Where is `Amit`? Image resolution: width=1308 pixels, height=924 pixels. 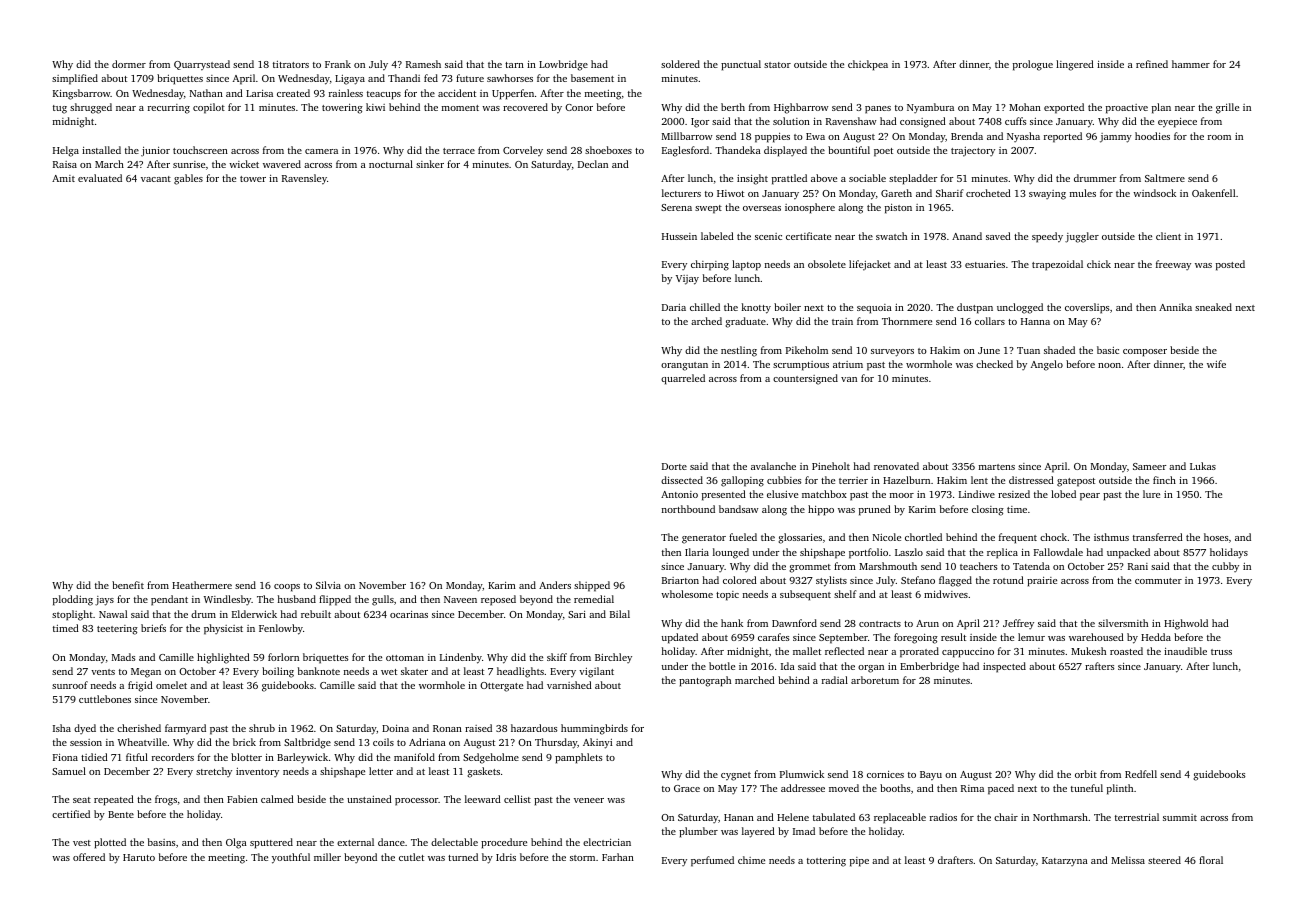 Amit is located at coordinates (63, 178).
